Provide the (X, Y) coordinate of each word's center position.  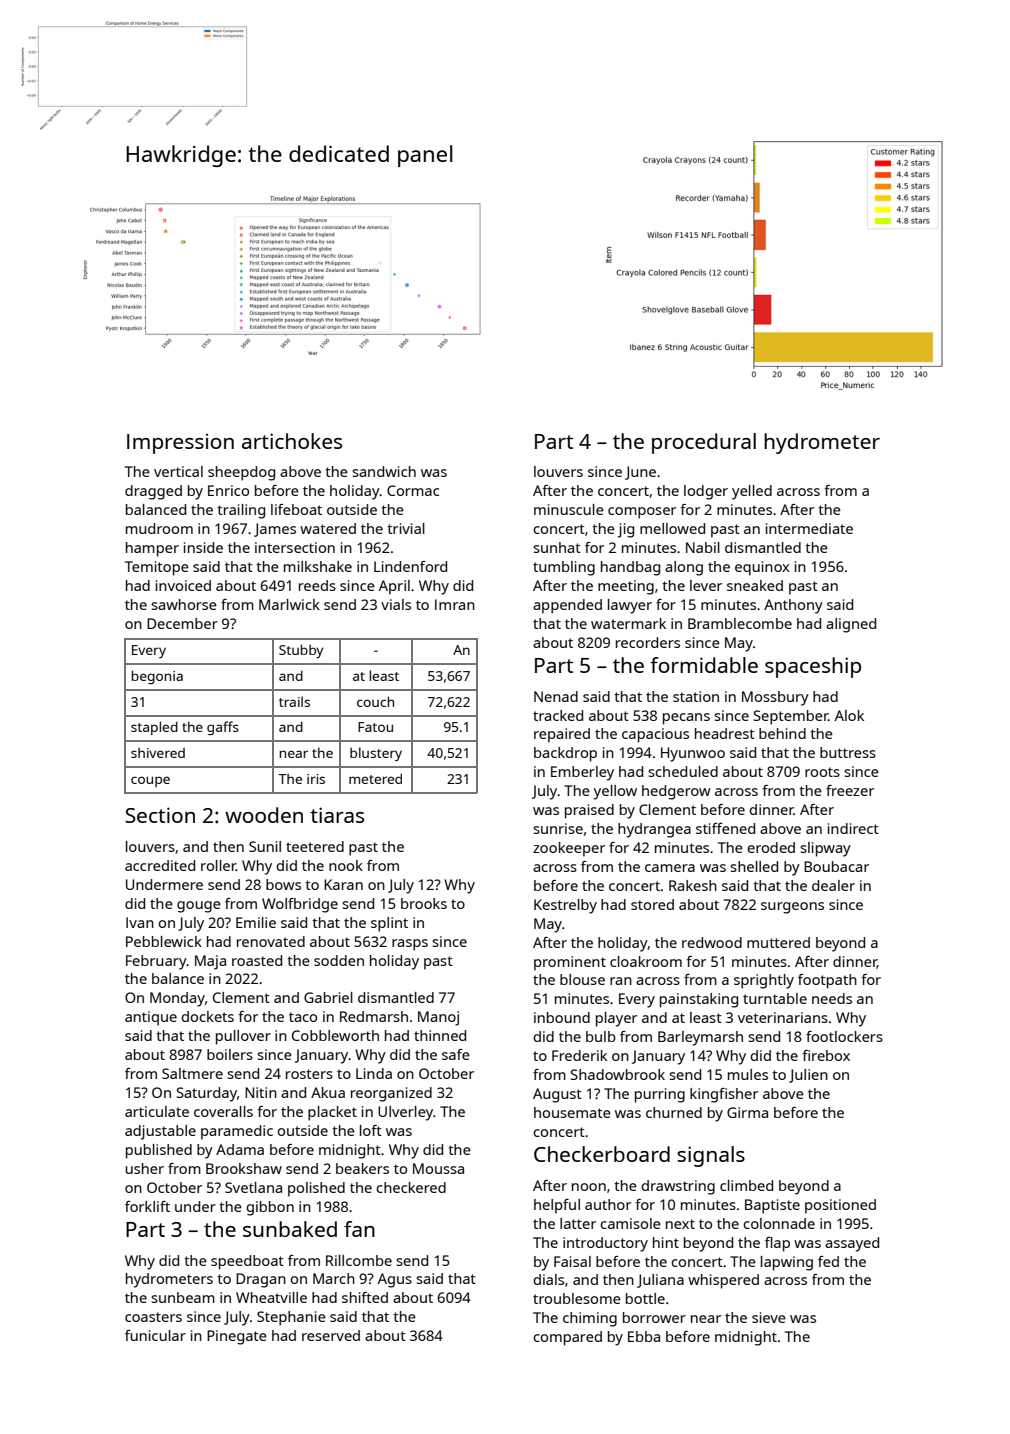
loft (371, 1130)
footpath (827, 981)
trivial (406, 528)
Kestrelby (565, 906)
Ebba (644, 1336)
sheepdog (241, 473)
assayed (852, 1244)
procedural (704, 443)
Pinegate (237, 1337)
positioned (840, 1206)
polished (316, 1189)
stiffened (725, 828)
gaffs (223, 728)
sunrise (558, 828)
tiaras (337, 815)
